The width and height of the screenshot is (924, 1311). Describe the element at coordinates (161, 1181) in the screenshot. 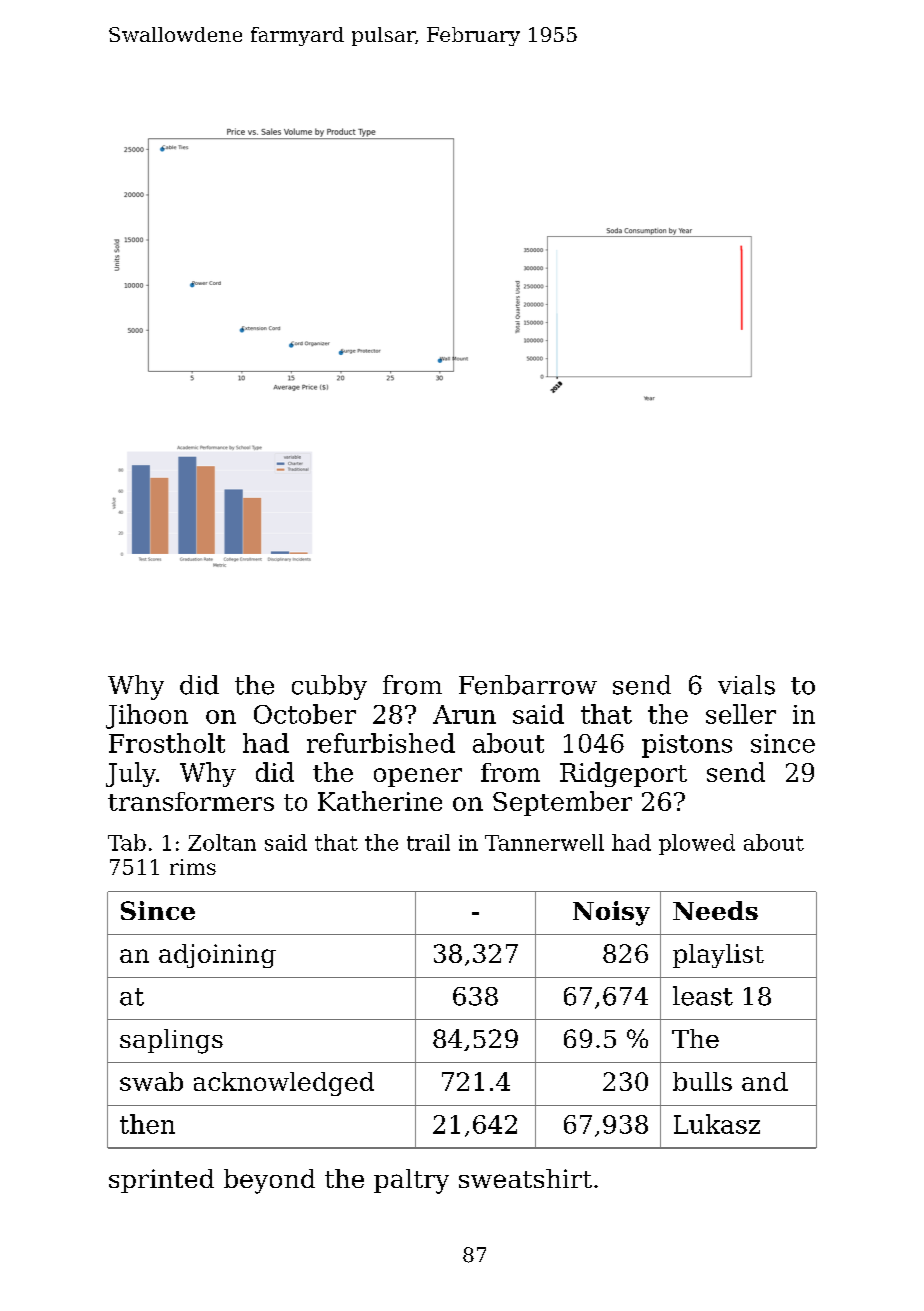

I see `sprinted` at that location.
